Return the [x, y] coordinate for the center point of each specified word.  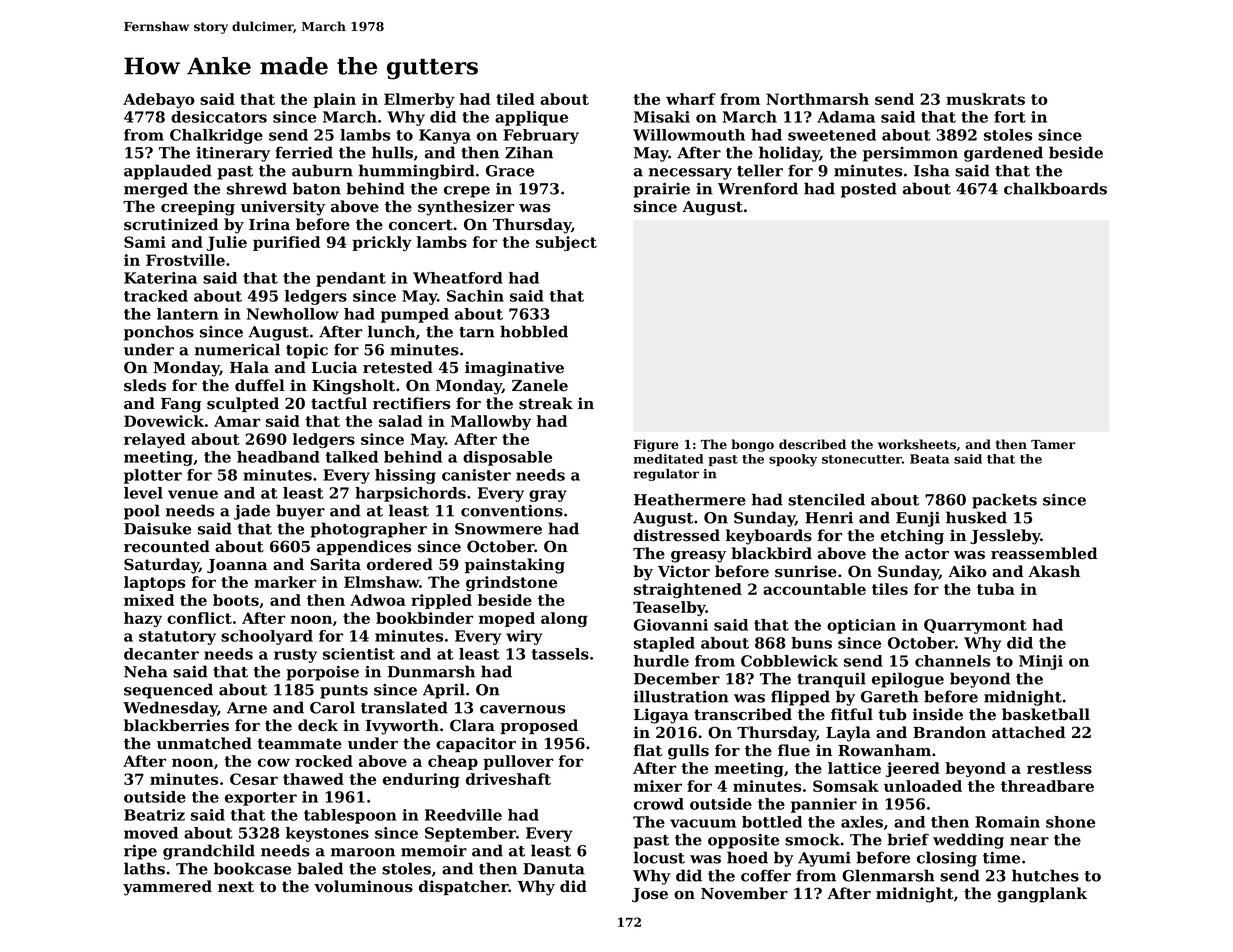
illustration [681, 696]
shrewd [257, 188]
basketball [1046, 714]
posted [869, 190]
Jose [650, 895]
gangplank [1042, 895]
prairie [661, 190]
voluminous [363, 886]
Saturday [161, 566]
